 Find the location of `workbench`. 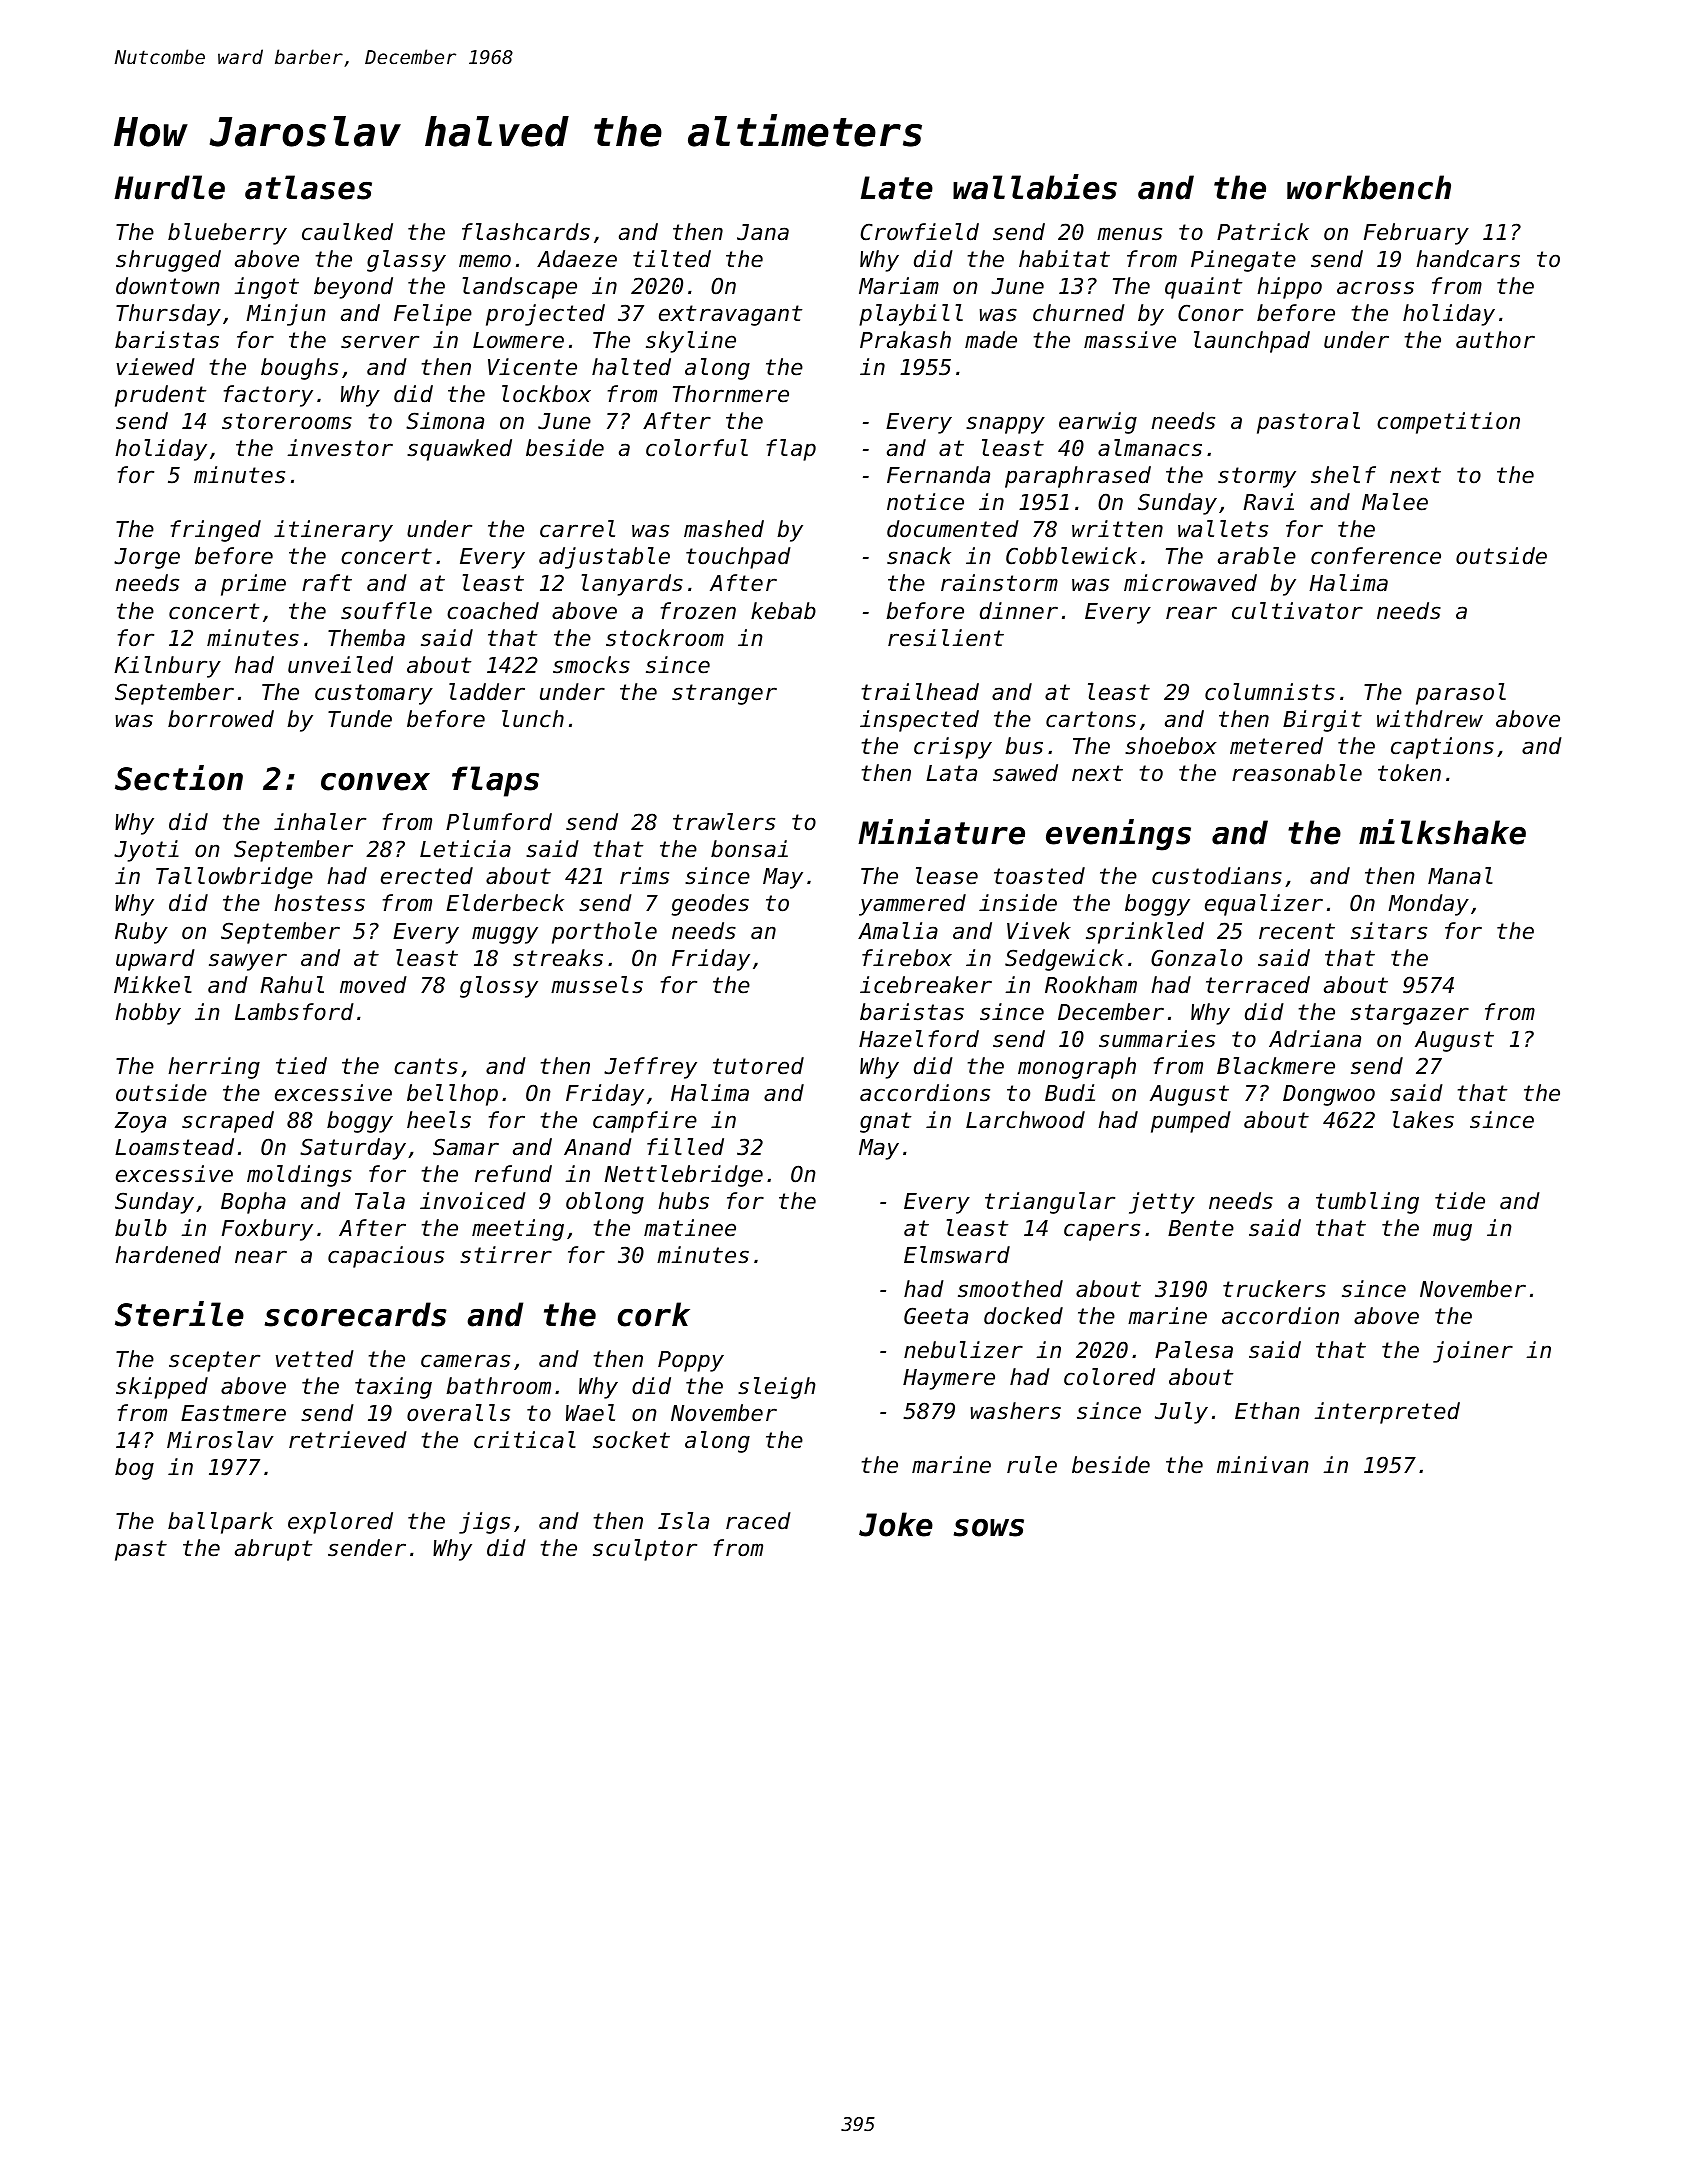

workbench is located at coordinates (1369, 187).
